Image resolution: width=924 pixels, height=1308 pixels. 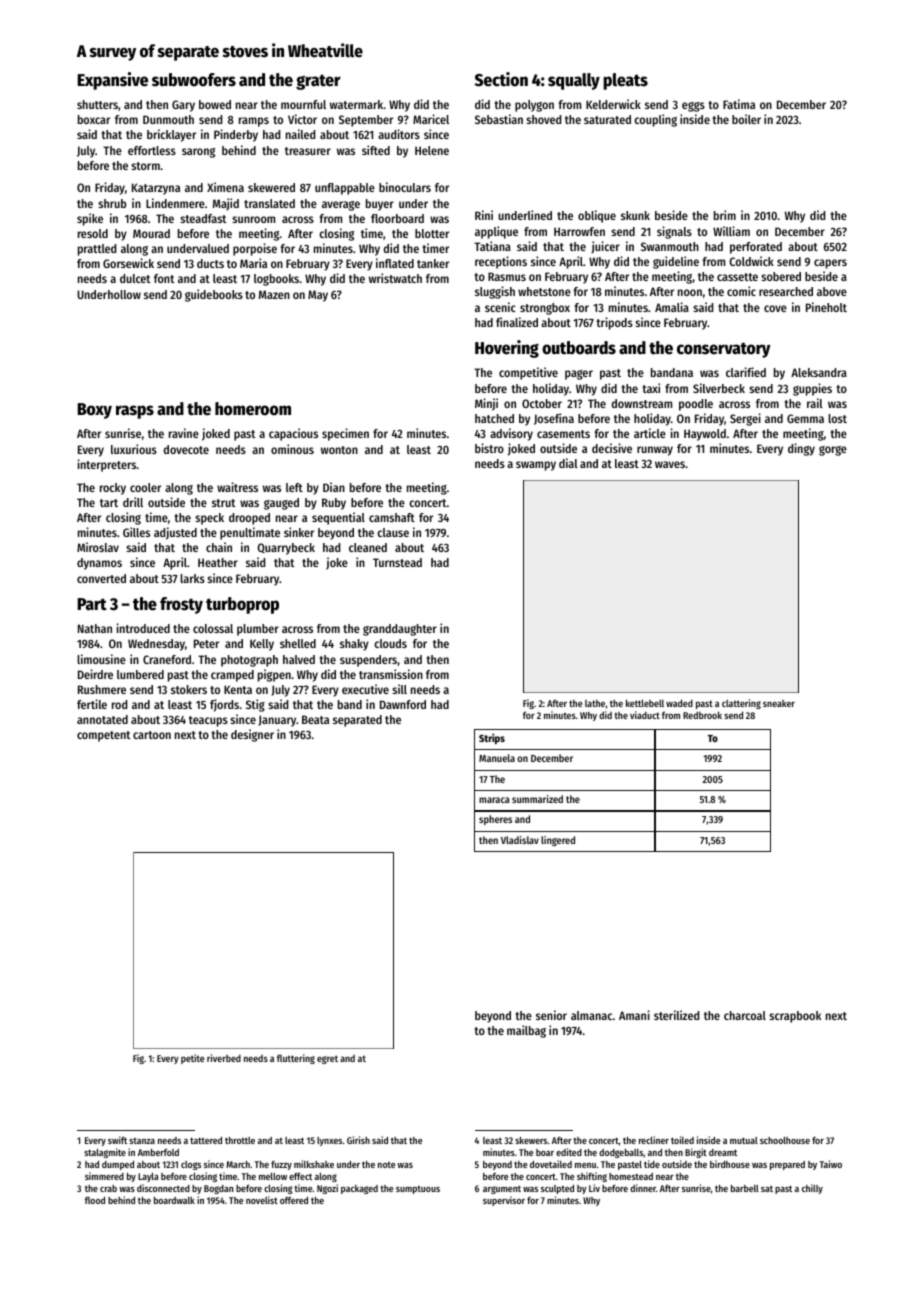 I want to click on Aleksandra, so click(x=819, y=372).
